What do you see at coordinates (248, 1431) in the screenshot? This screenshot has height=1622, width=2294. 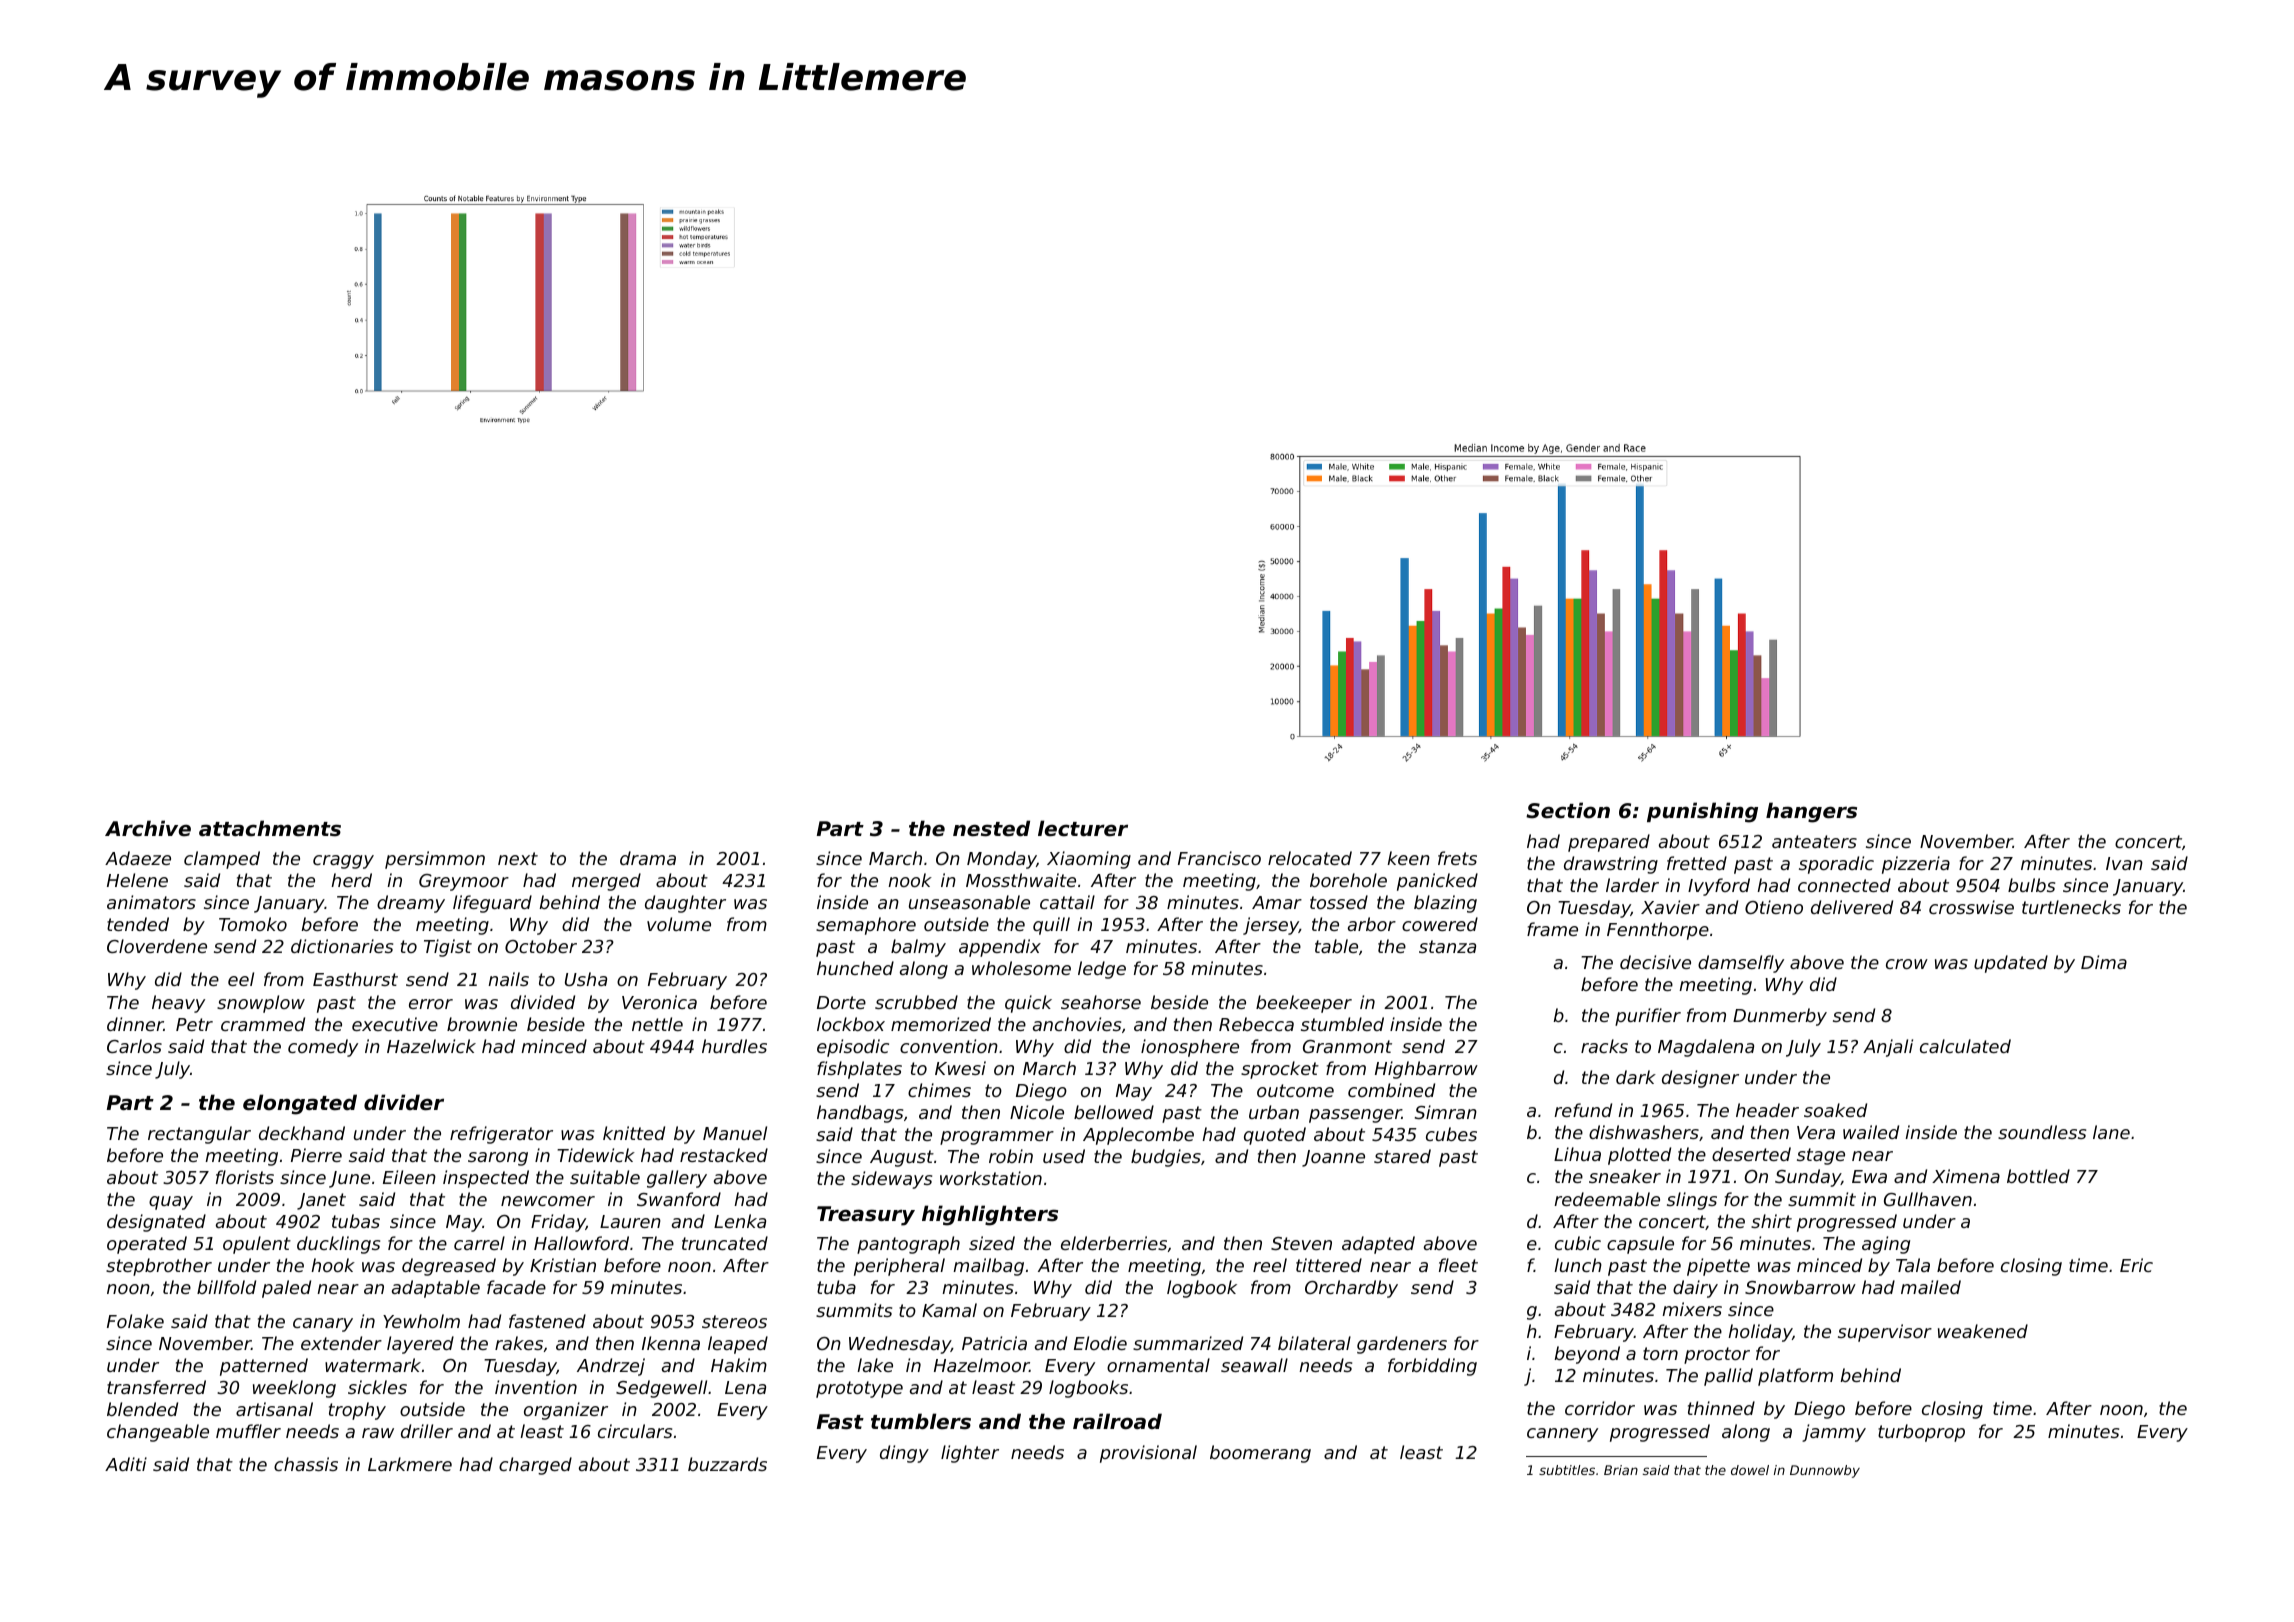 I see `muffler` at bounding box center [248, 1431].
